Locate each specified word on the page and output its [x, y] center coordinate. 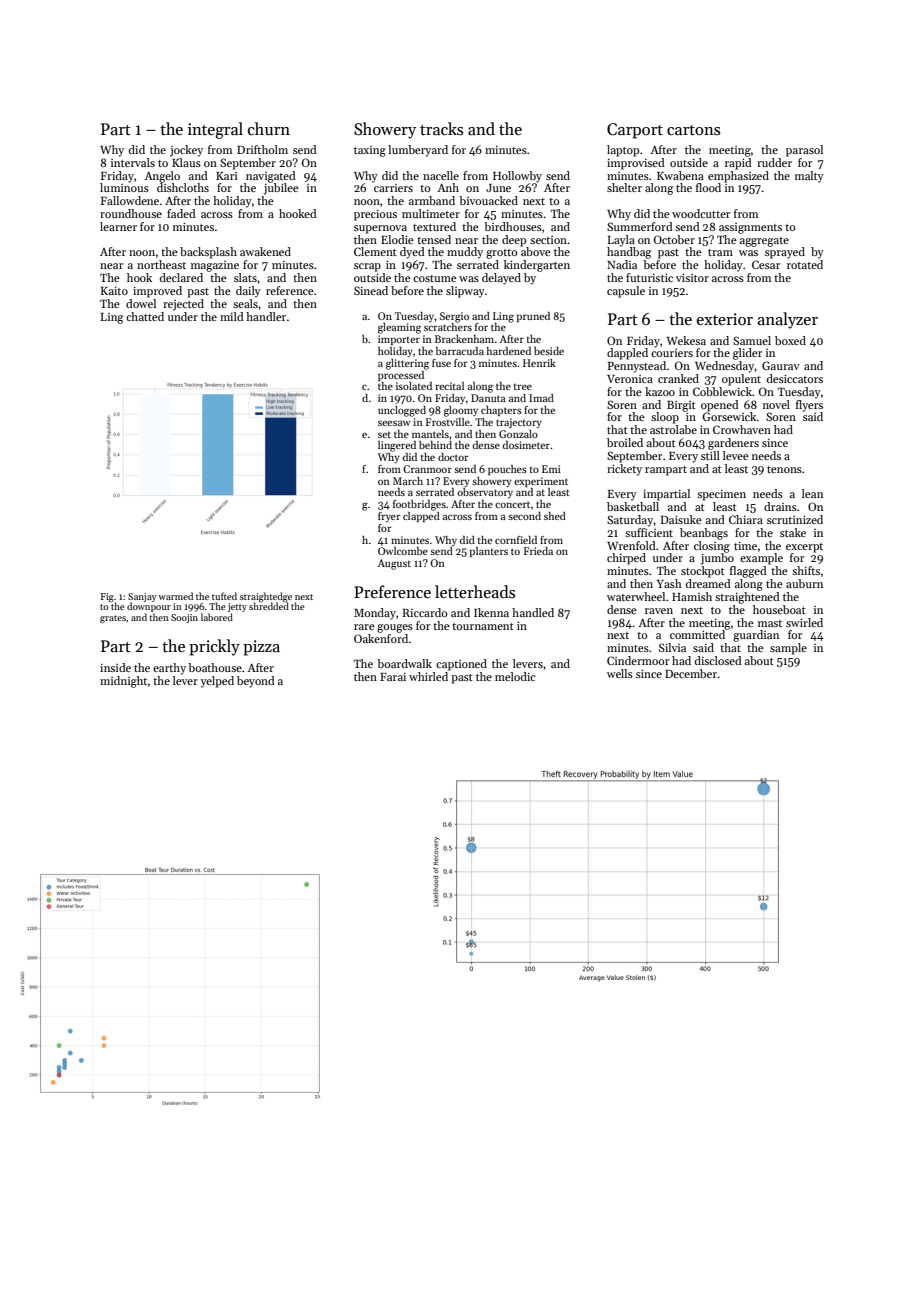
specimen [721, 495]
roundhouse [131, 213]
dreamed [708, 583]
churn [269, 128]
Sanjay [142, 597]
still [710, 455]
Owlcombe [403, 551]
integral [215, 130]
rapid [738, 164]
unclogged [402, 411]
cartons [693, 130]
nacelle [441, 175]
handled [533, 612]
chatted [145, 316]
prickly [214, 647]
